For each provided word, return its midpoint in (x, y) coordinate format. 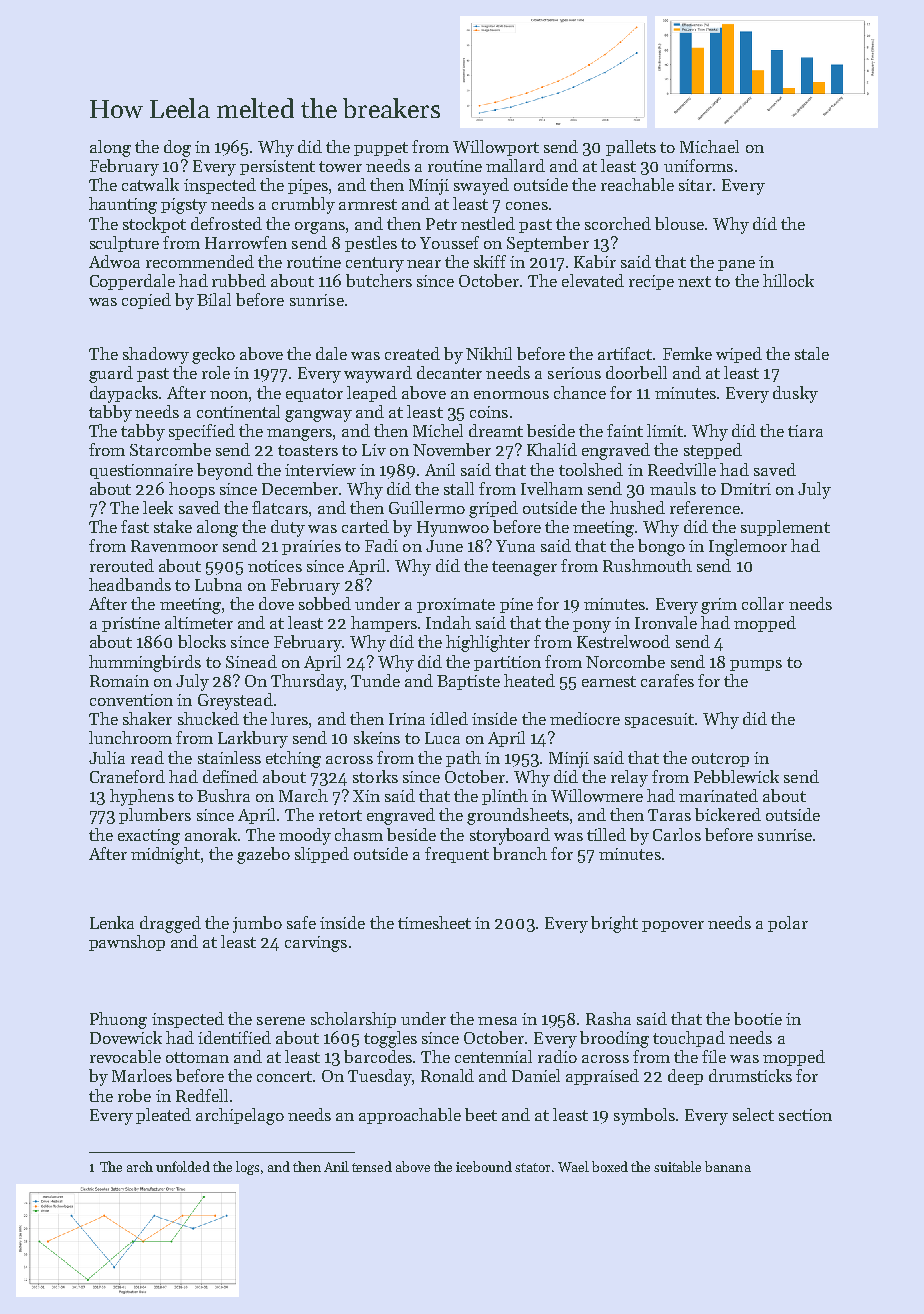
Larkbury (253, 739)
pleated (163, 1116)
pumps (756, 665)
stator (532, 1167)
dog (177, 148)
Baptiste (468, 682)
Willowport (496, 148)
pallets (631, 148)
